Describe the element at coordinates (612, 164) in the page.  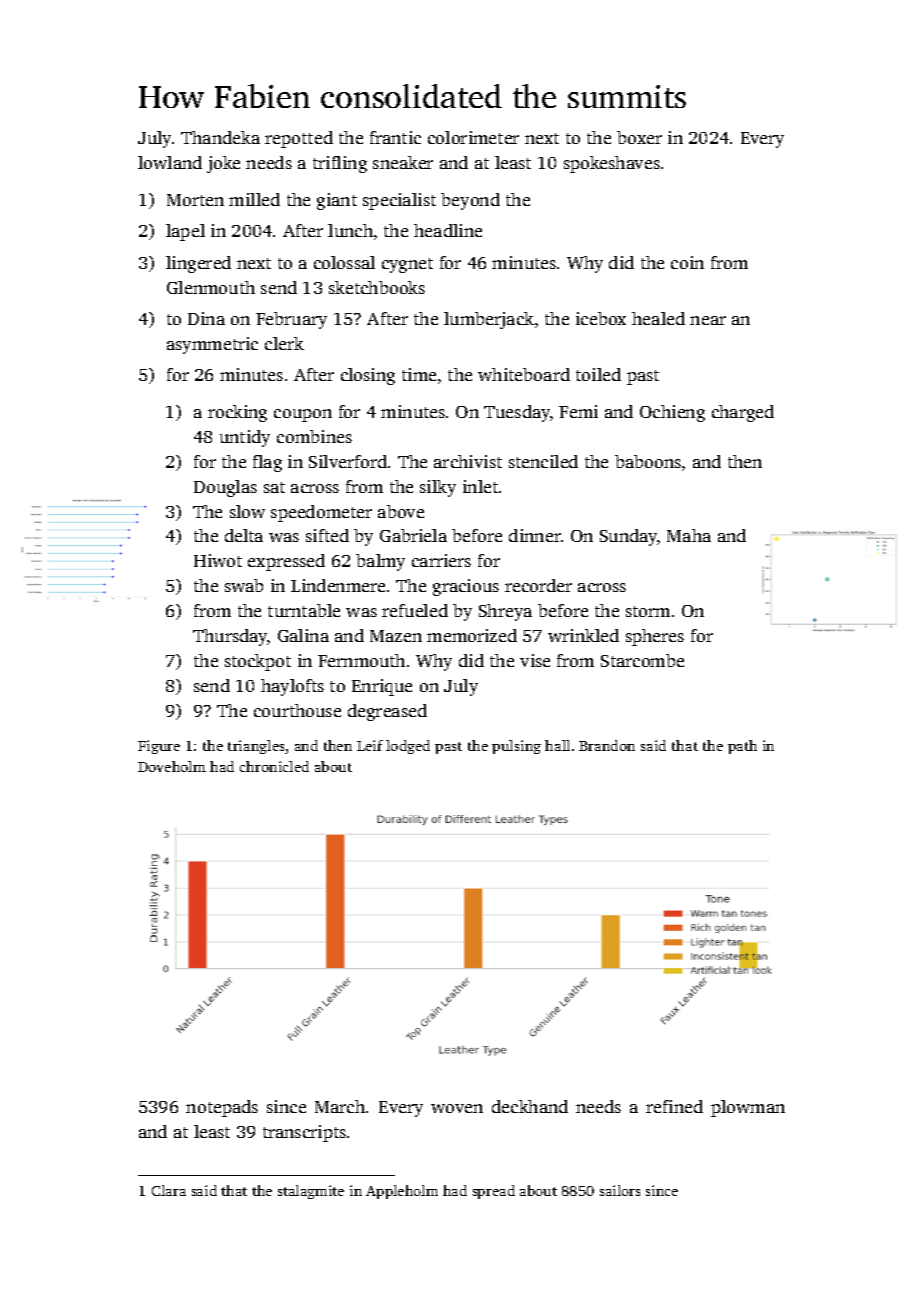
I see `spokeshaves` at that location.
